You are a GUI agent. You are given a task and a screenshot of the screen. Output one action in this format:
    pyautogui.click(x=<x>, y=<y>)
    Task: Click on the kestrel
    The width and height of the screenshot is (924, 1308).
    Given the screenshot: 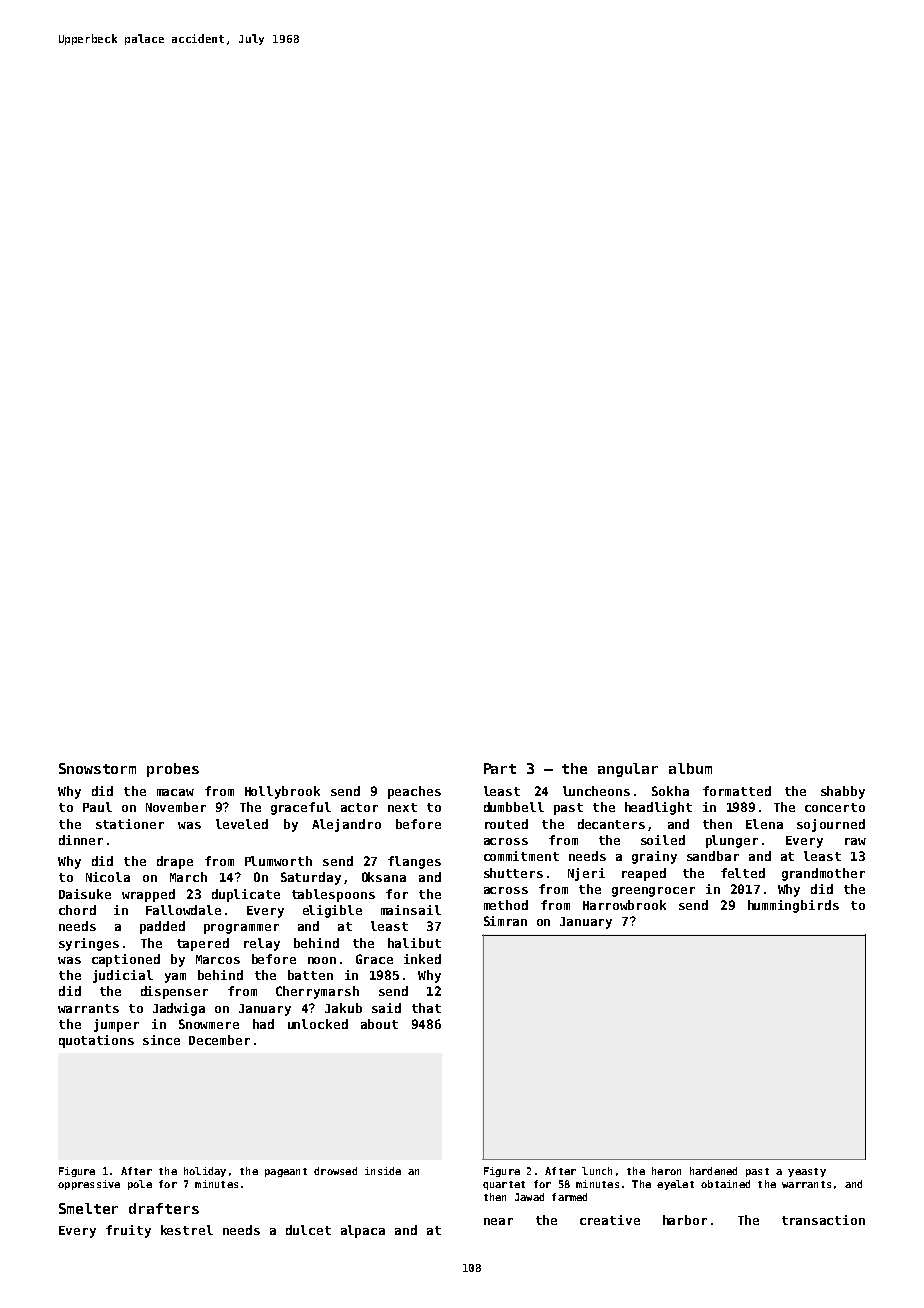 What is the action you would take?
    pyautogui.click(x=187, y=1230)
